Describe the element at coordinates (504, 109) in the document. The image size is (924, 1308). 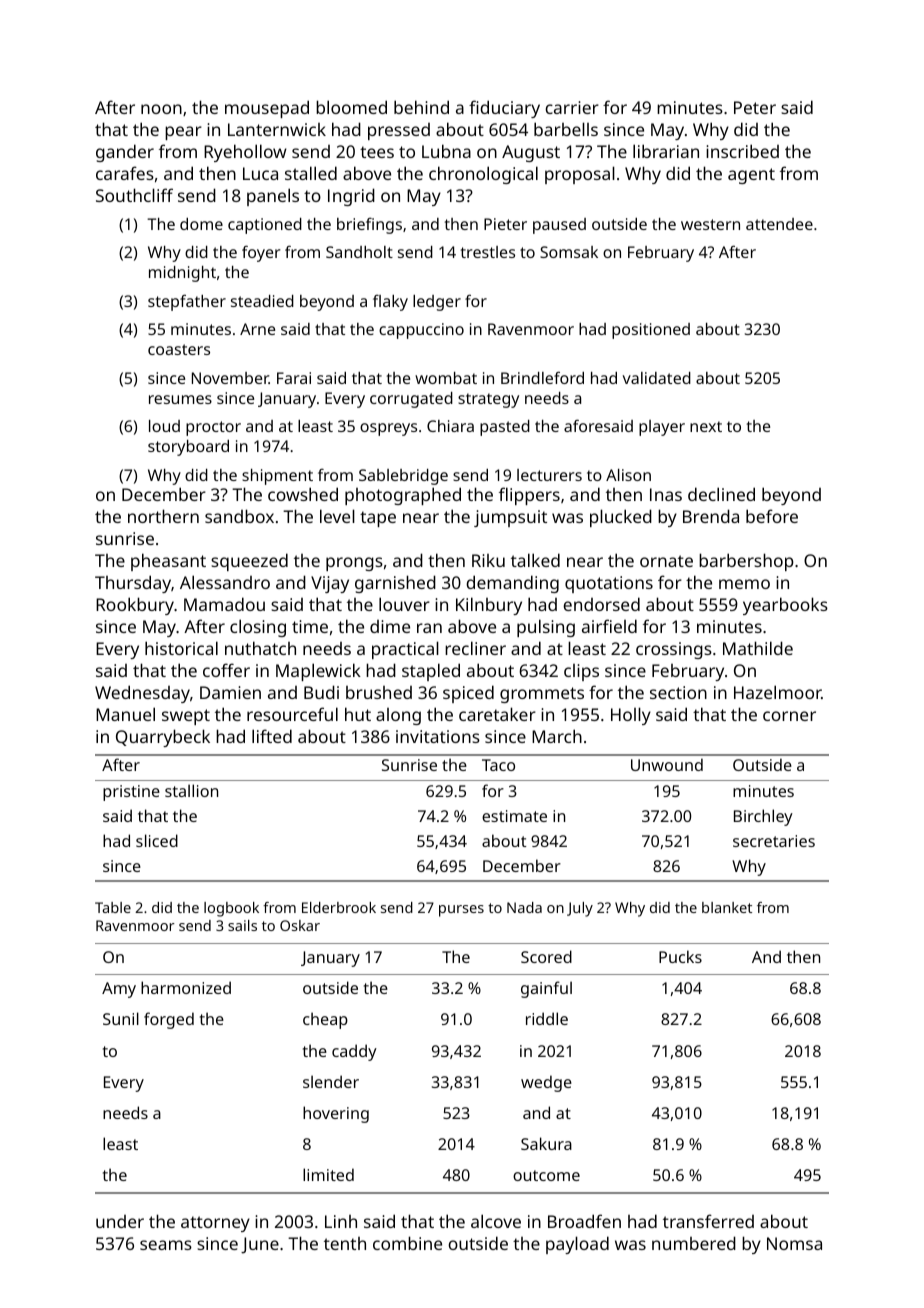
I see `fiduciary` at that location.
